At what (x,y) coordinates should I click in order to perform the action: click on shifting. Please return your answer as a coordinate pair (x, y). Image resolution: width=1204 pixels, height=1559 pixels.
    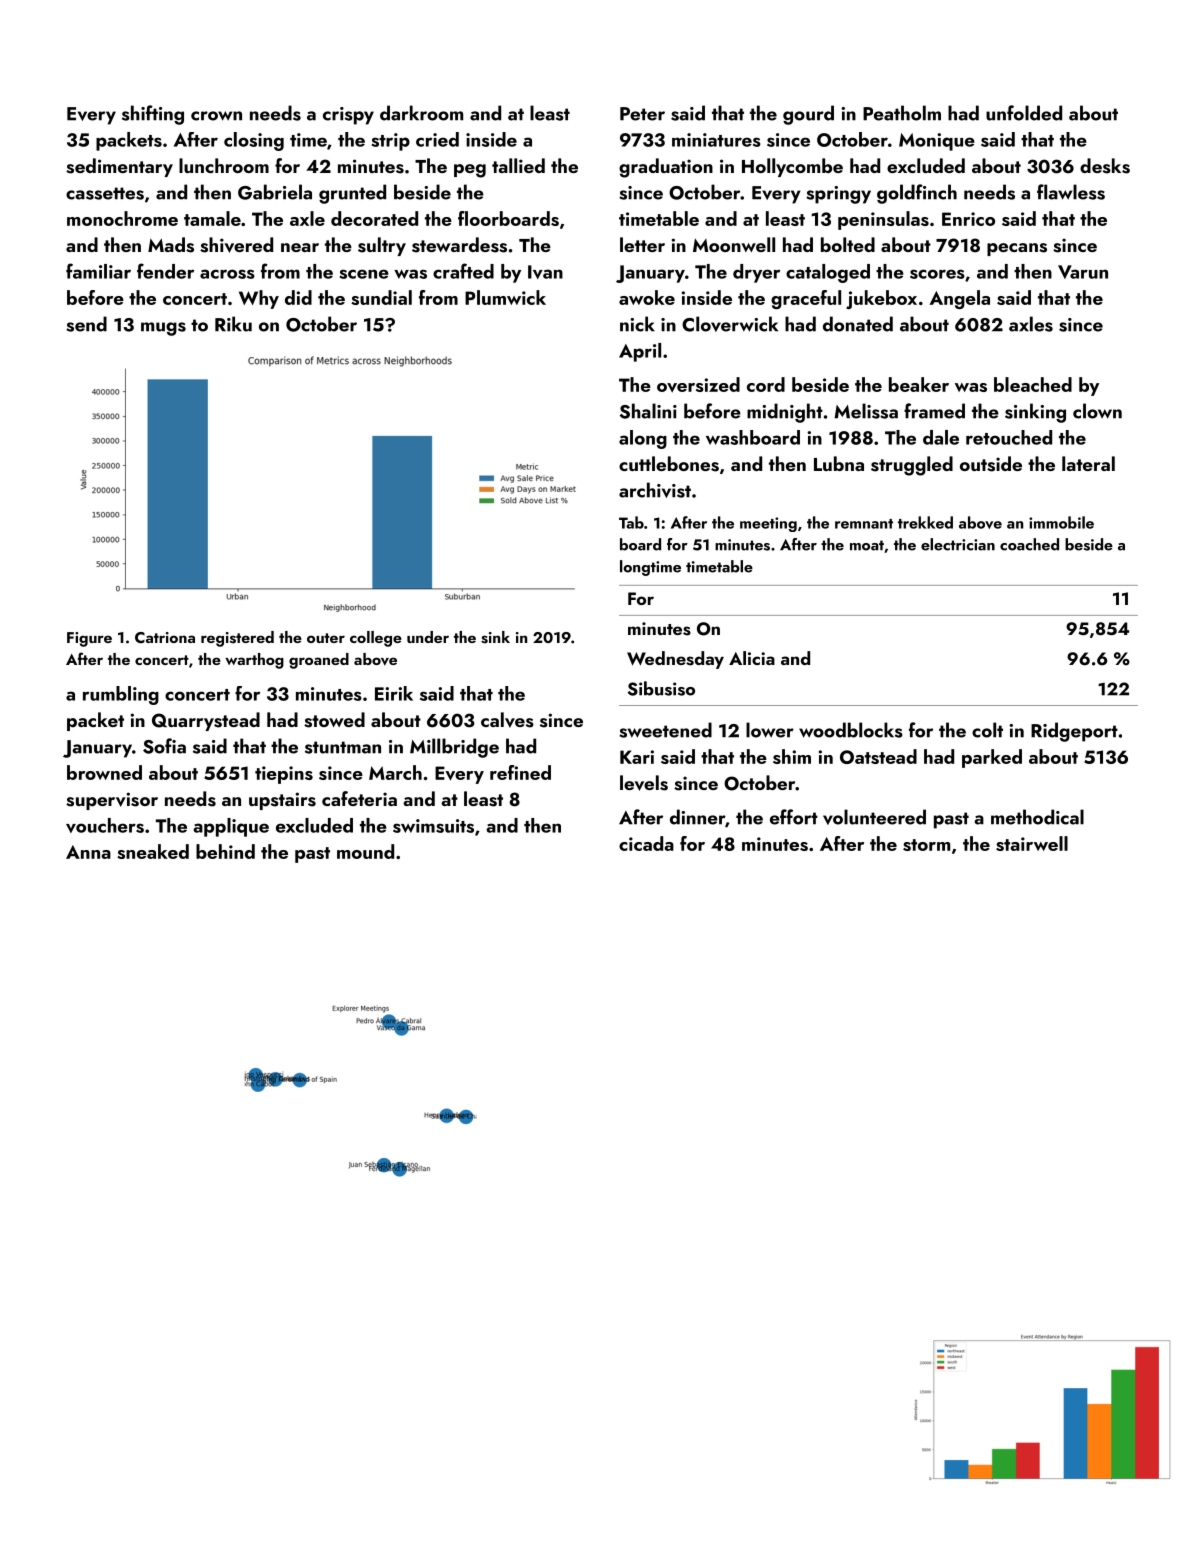
    Looking at the image, I should click on (153, 115).
